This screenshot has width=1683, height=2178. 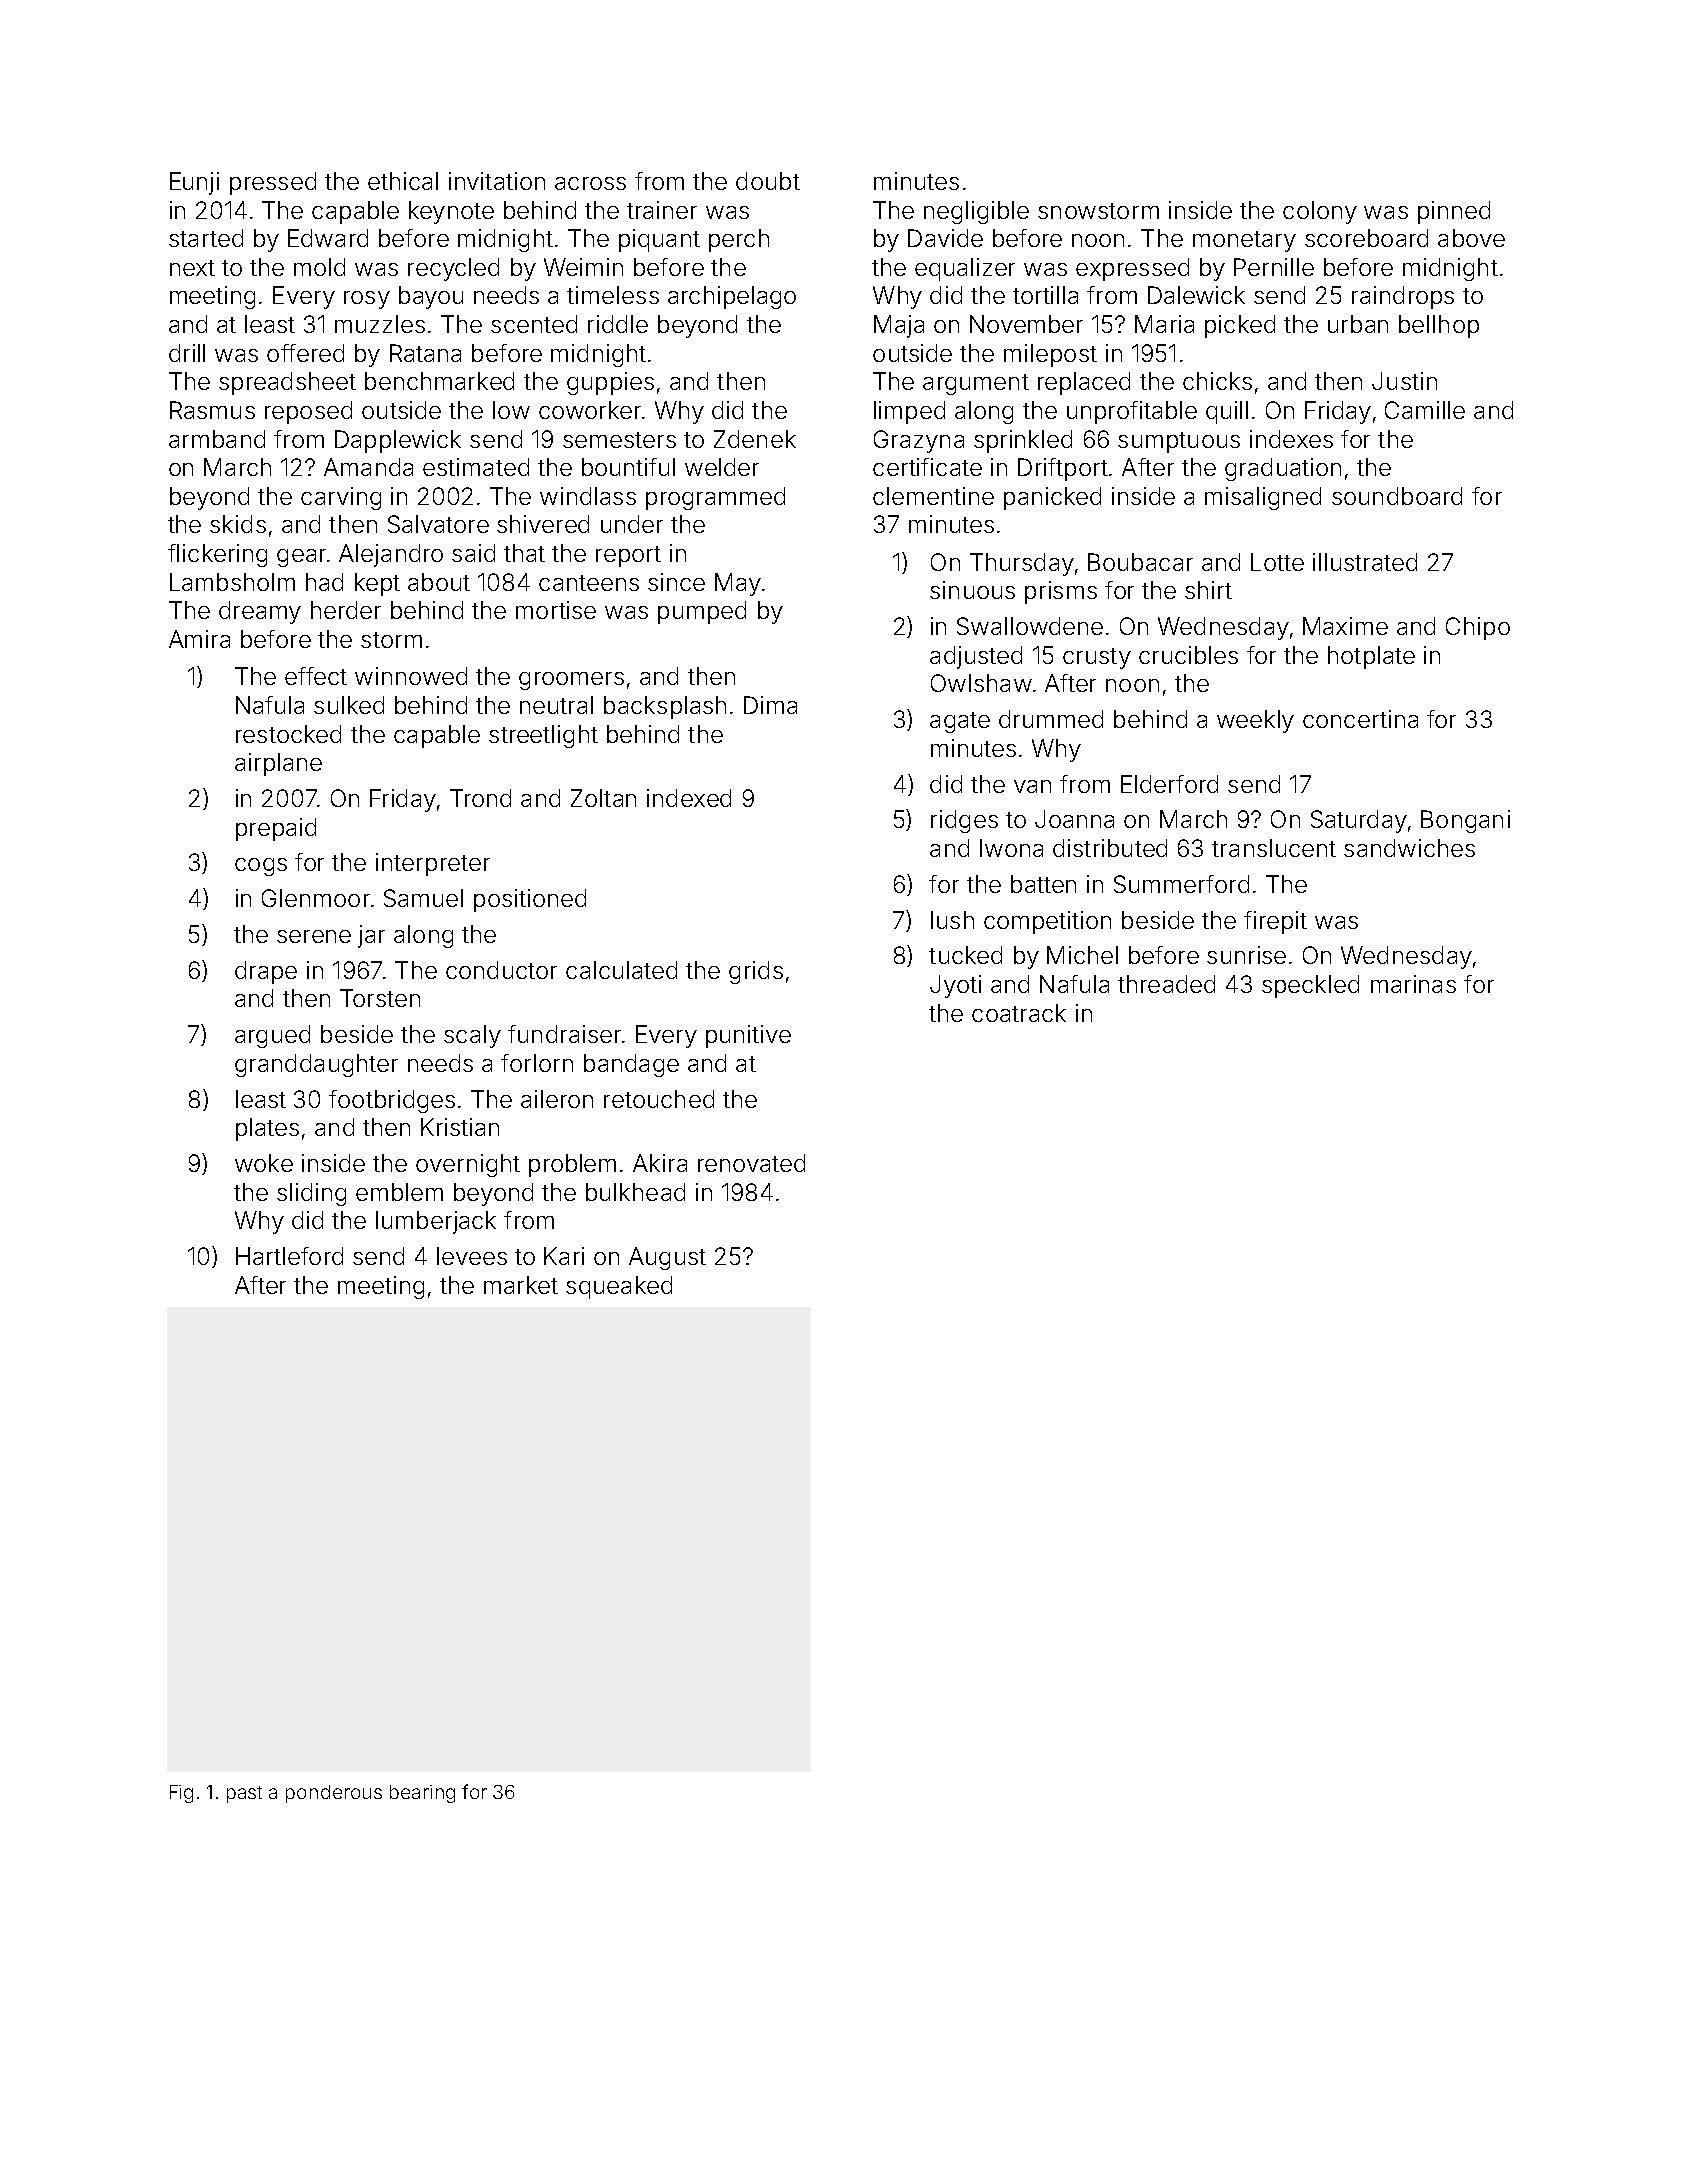 What do you see at coordinates (453, 269) in the screenshot?
I see `recycled` at bounding box center [453, 269].
